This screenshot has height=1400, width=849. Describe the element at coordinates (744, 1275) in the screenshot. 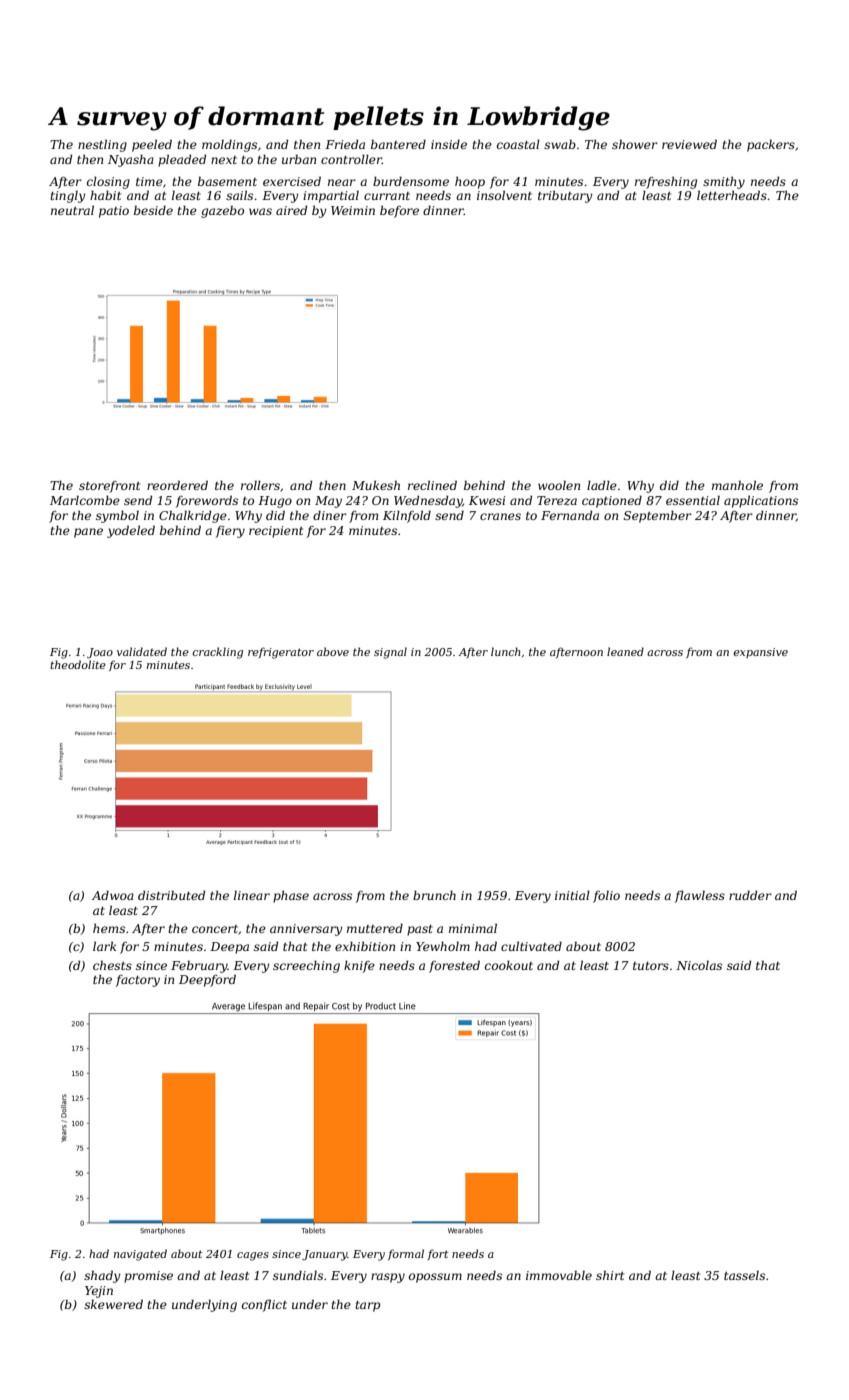

I see `tassels` at that location.
